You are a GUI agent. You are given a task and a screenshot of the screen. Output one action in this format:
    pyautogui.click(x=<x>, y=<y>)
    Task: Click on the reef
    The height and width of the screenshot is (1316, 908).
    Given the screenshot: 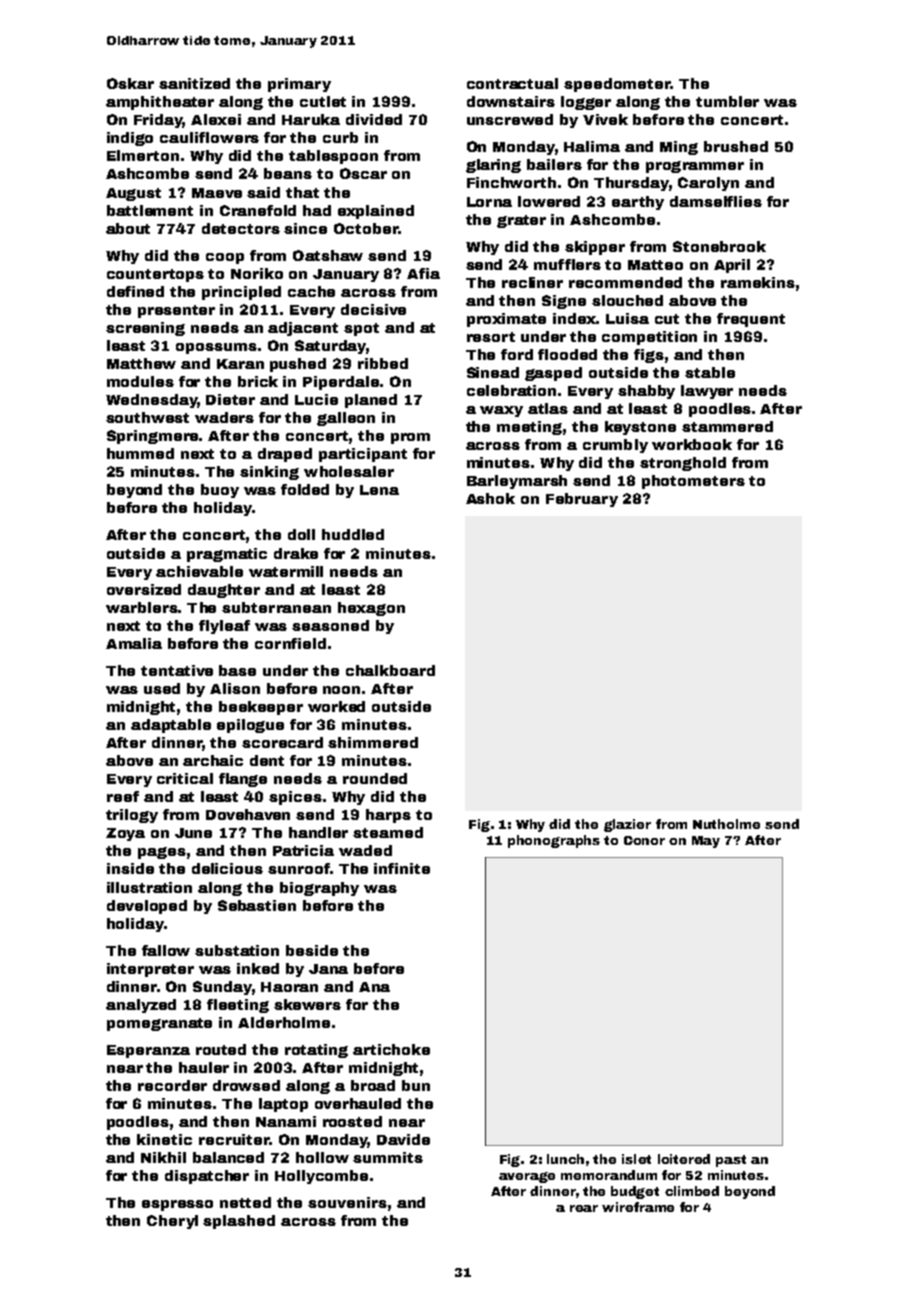 What is the action you would take?
    pyautogui.click(x=123, y=796)
